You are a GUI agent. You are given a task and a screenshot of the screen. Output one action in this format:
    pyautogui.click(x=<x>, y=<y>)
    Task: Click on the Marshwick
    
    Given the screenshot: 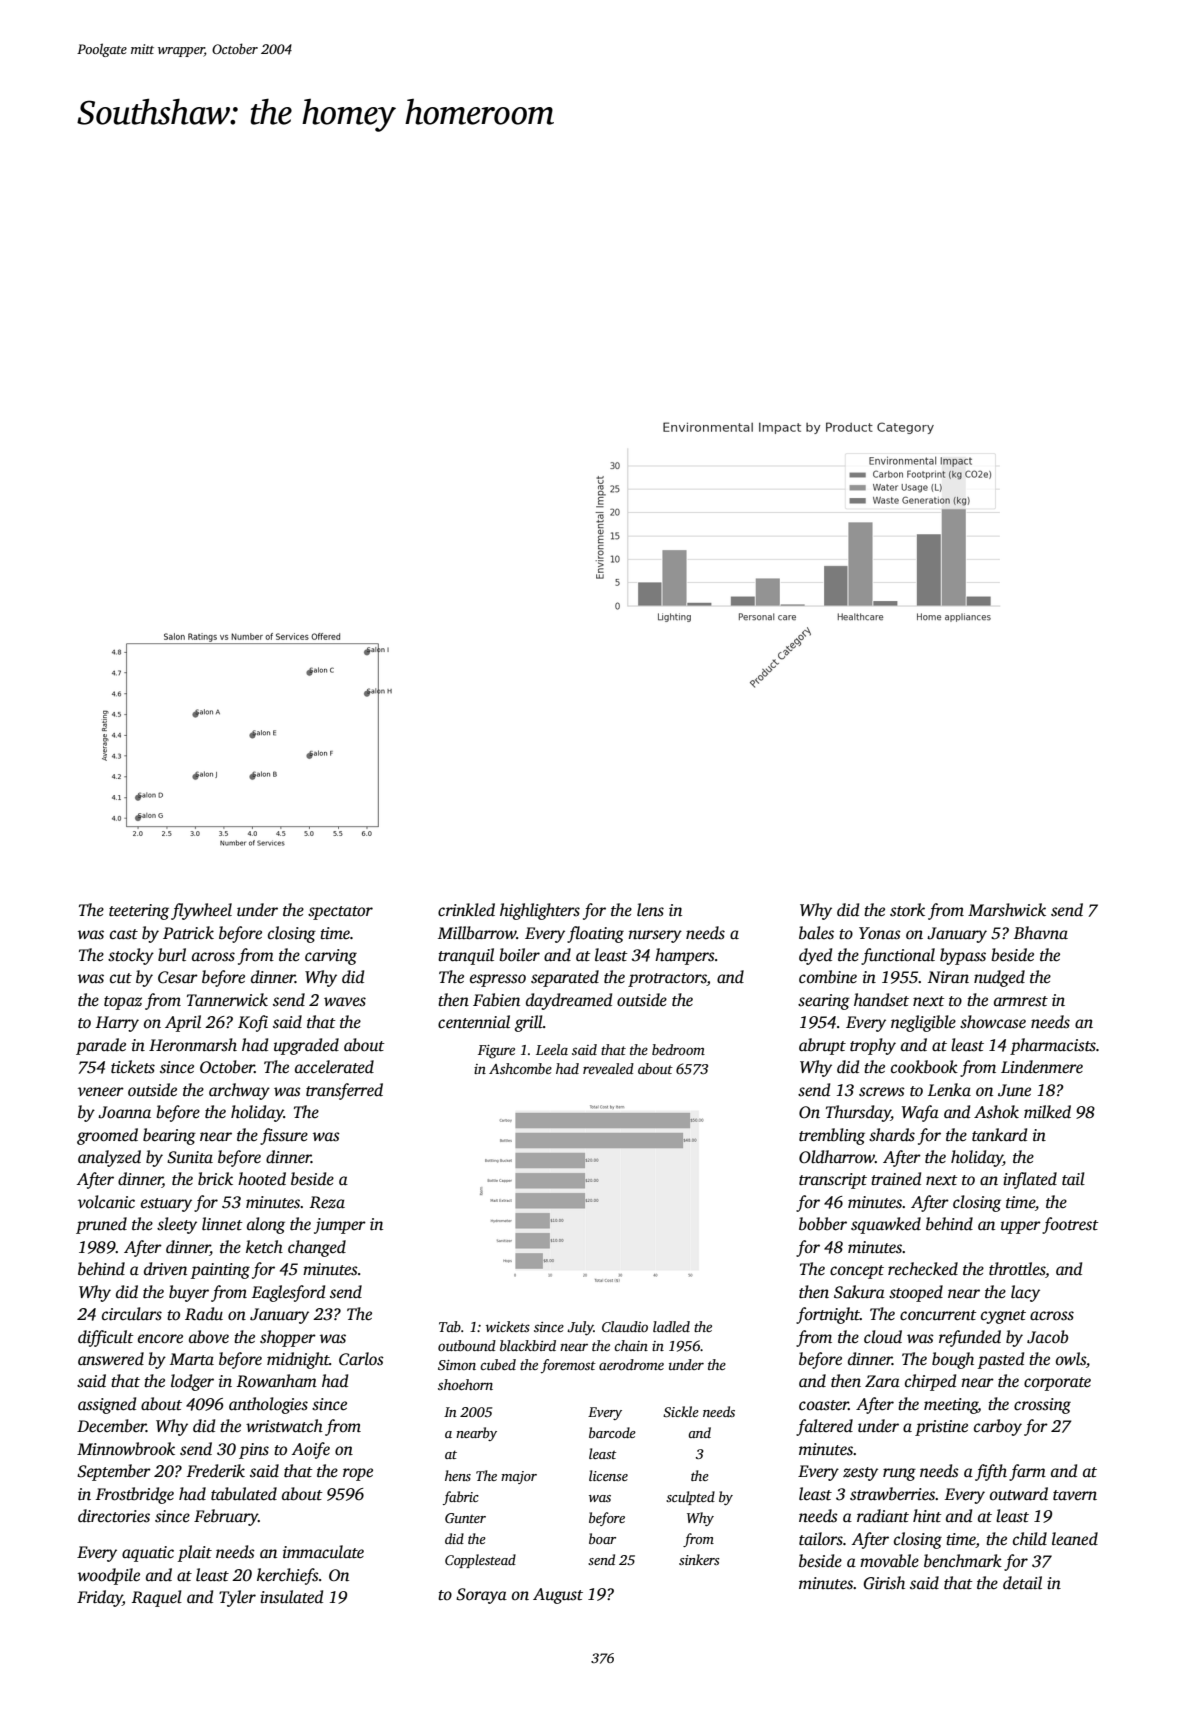 What is the action you would take?
    pyautogui.click(x=1007, y=910)
